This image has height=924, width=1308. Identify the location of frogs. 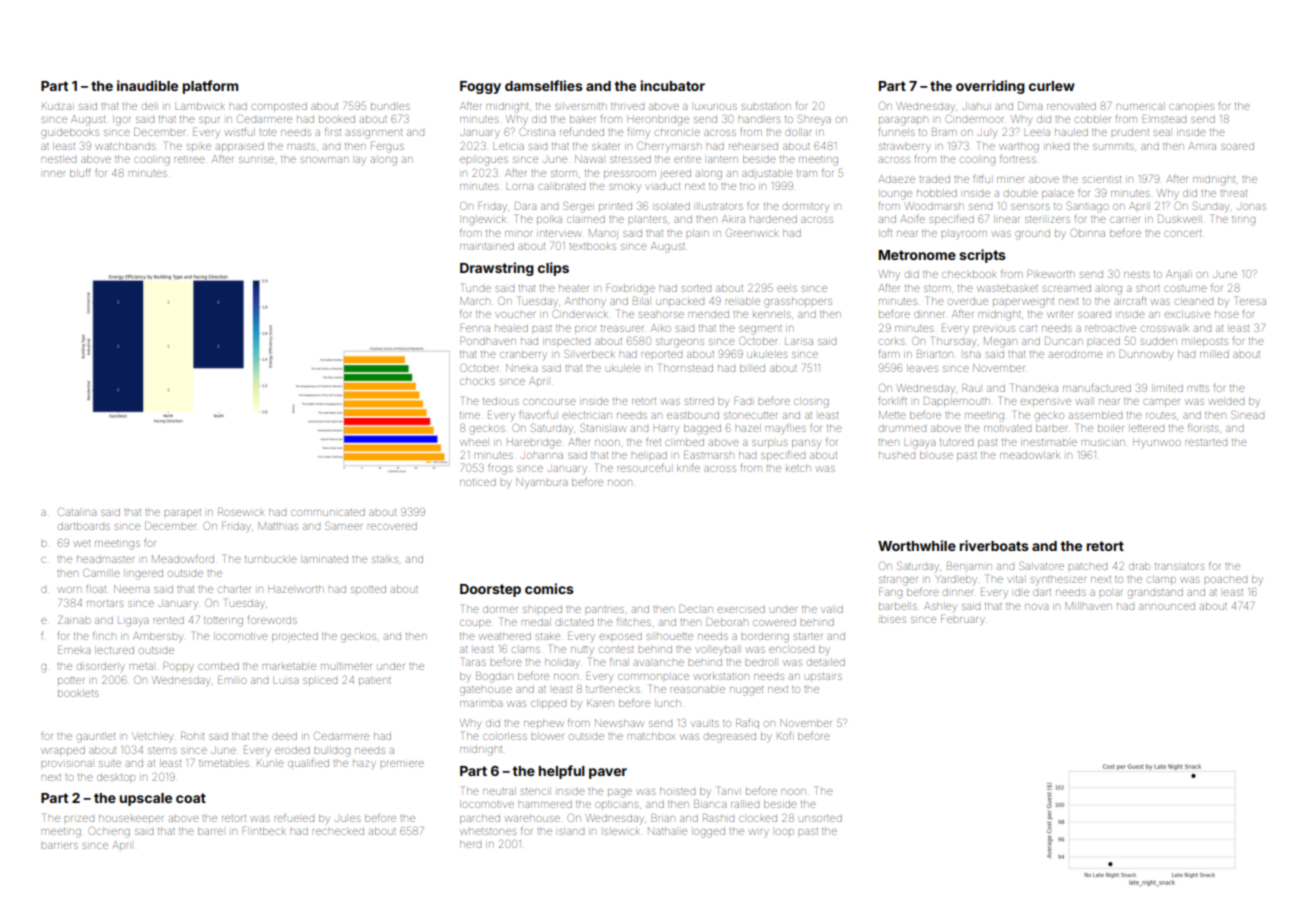
(500, 470).
